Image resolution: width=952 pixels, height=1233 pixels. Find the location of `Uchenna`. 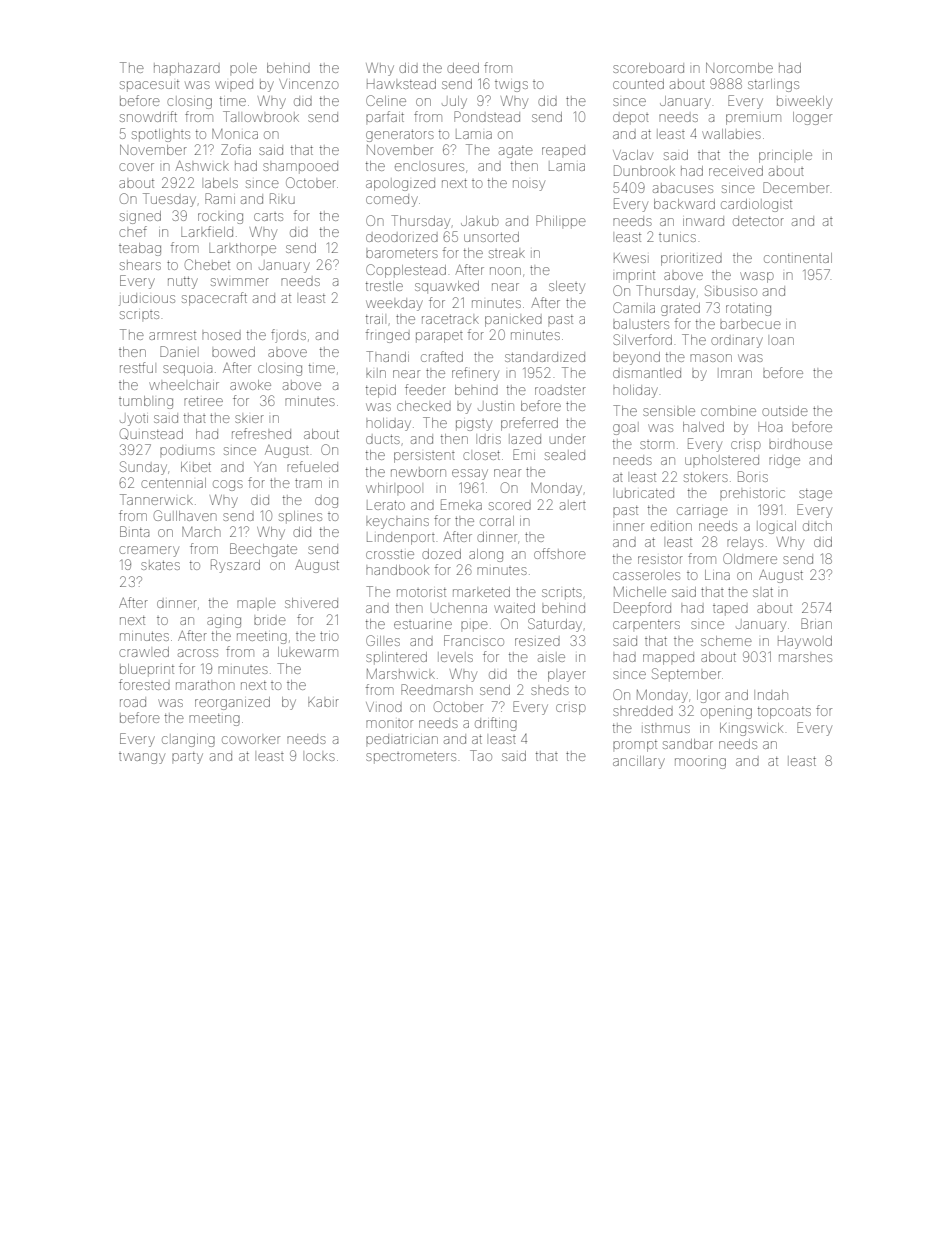

Uchenna is located at coordinates (459, 609).
